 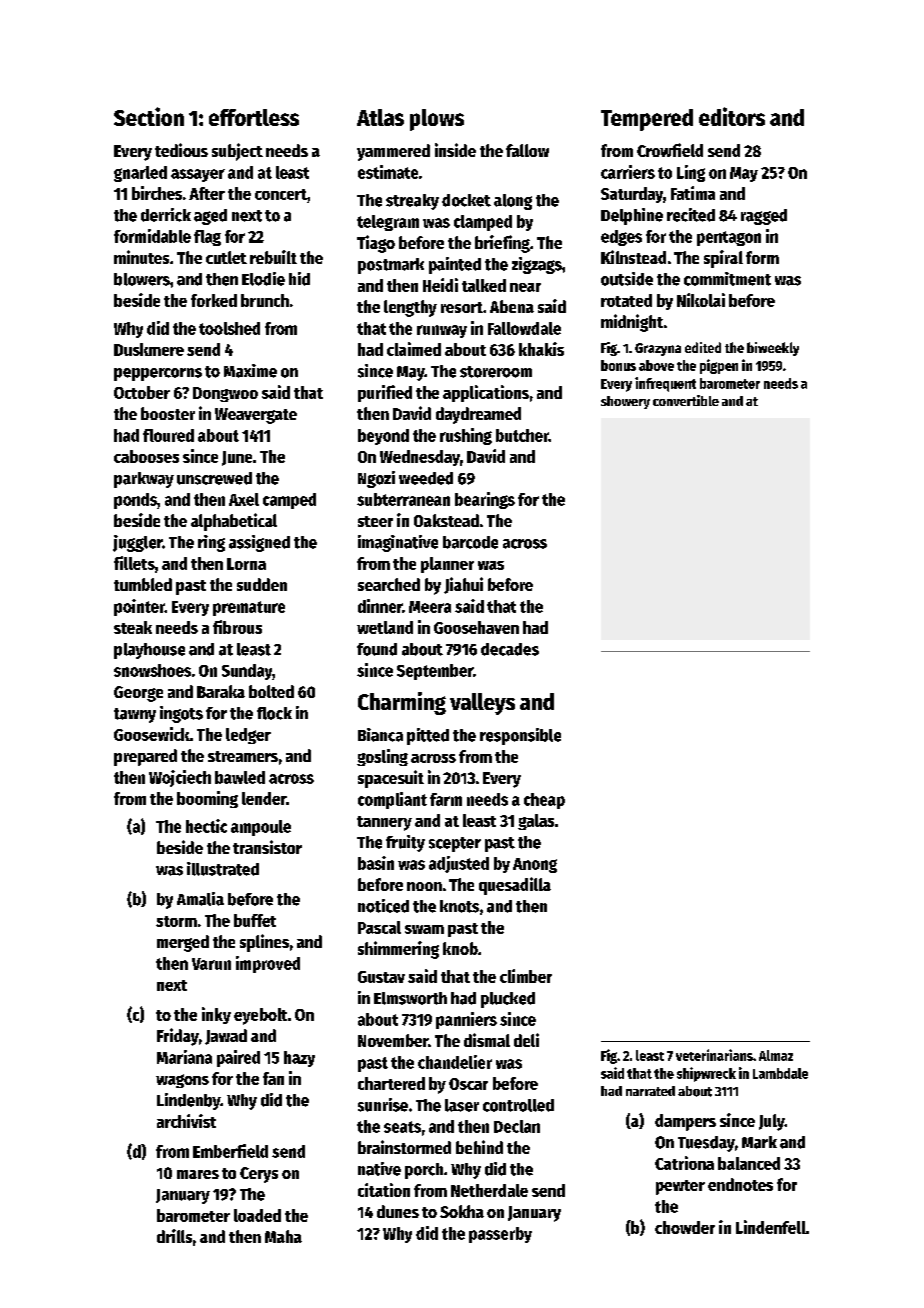 What do you see at coordinates (149, 651) in the image?
I see `playhouse` at bounding box center [149, 651].
